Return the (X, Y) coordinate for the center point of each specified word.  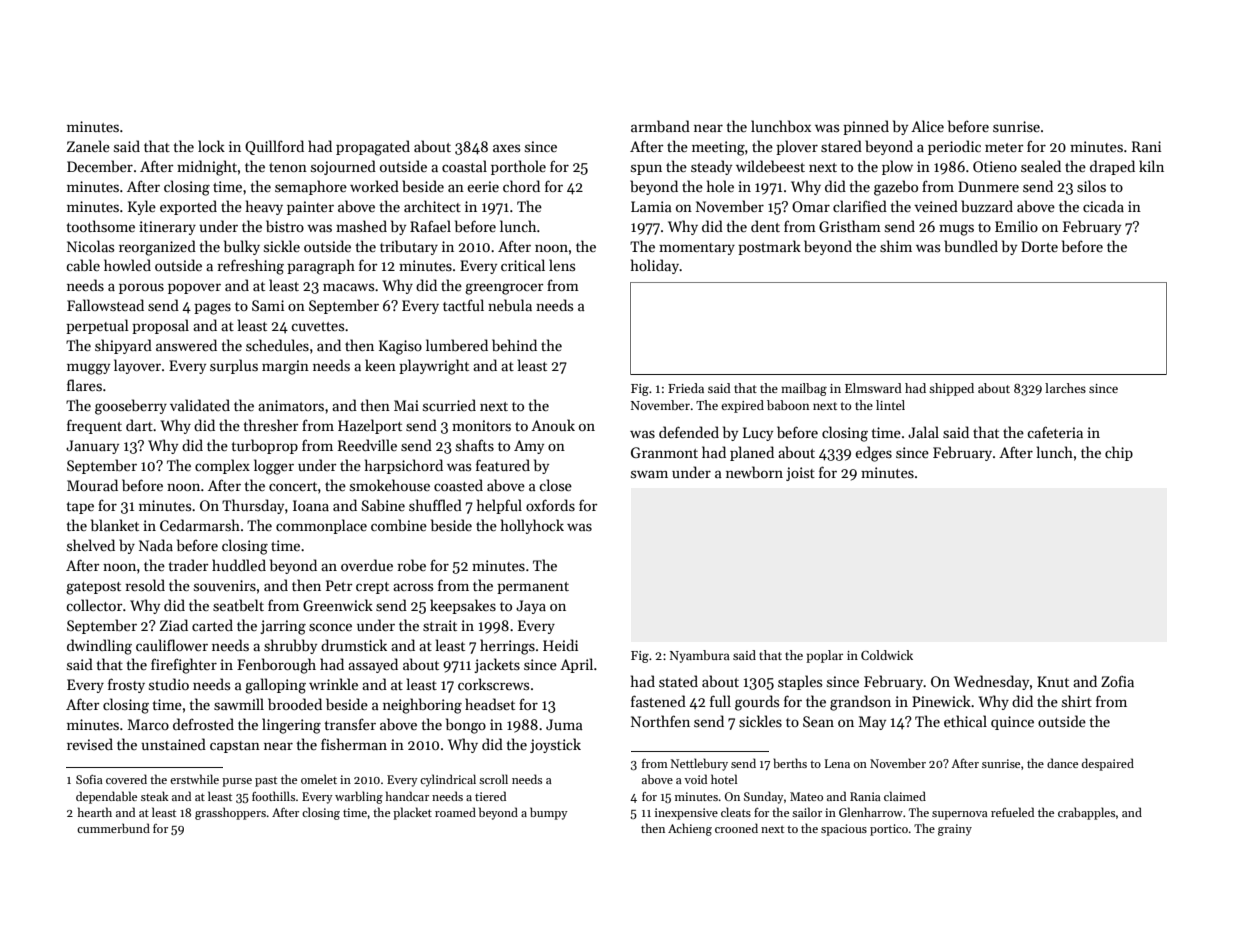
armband (660, 126)
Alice (927, 126)
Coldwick (887, 655)
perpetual (97, 326)
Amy (529, 447)
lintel (890, 405)
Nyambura (700, 656)
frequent (94, 426)
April (576, 665)
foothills (273, 796)
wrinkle (333, 684)
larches (1065, 388)
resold (145, 585)
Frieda (686, 388)
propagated (373, 148)
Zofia (1117, 681)
